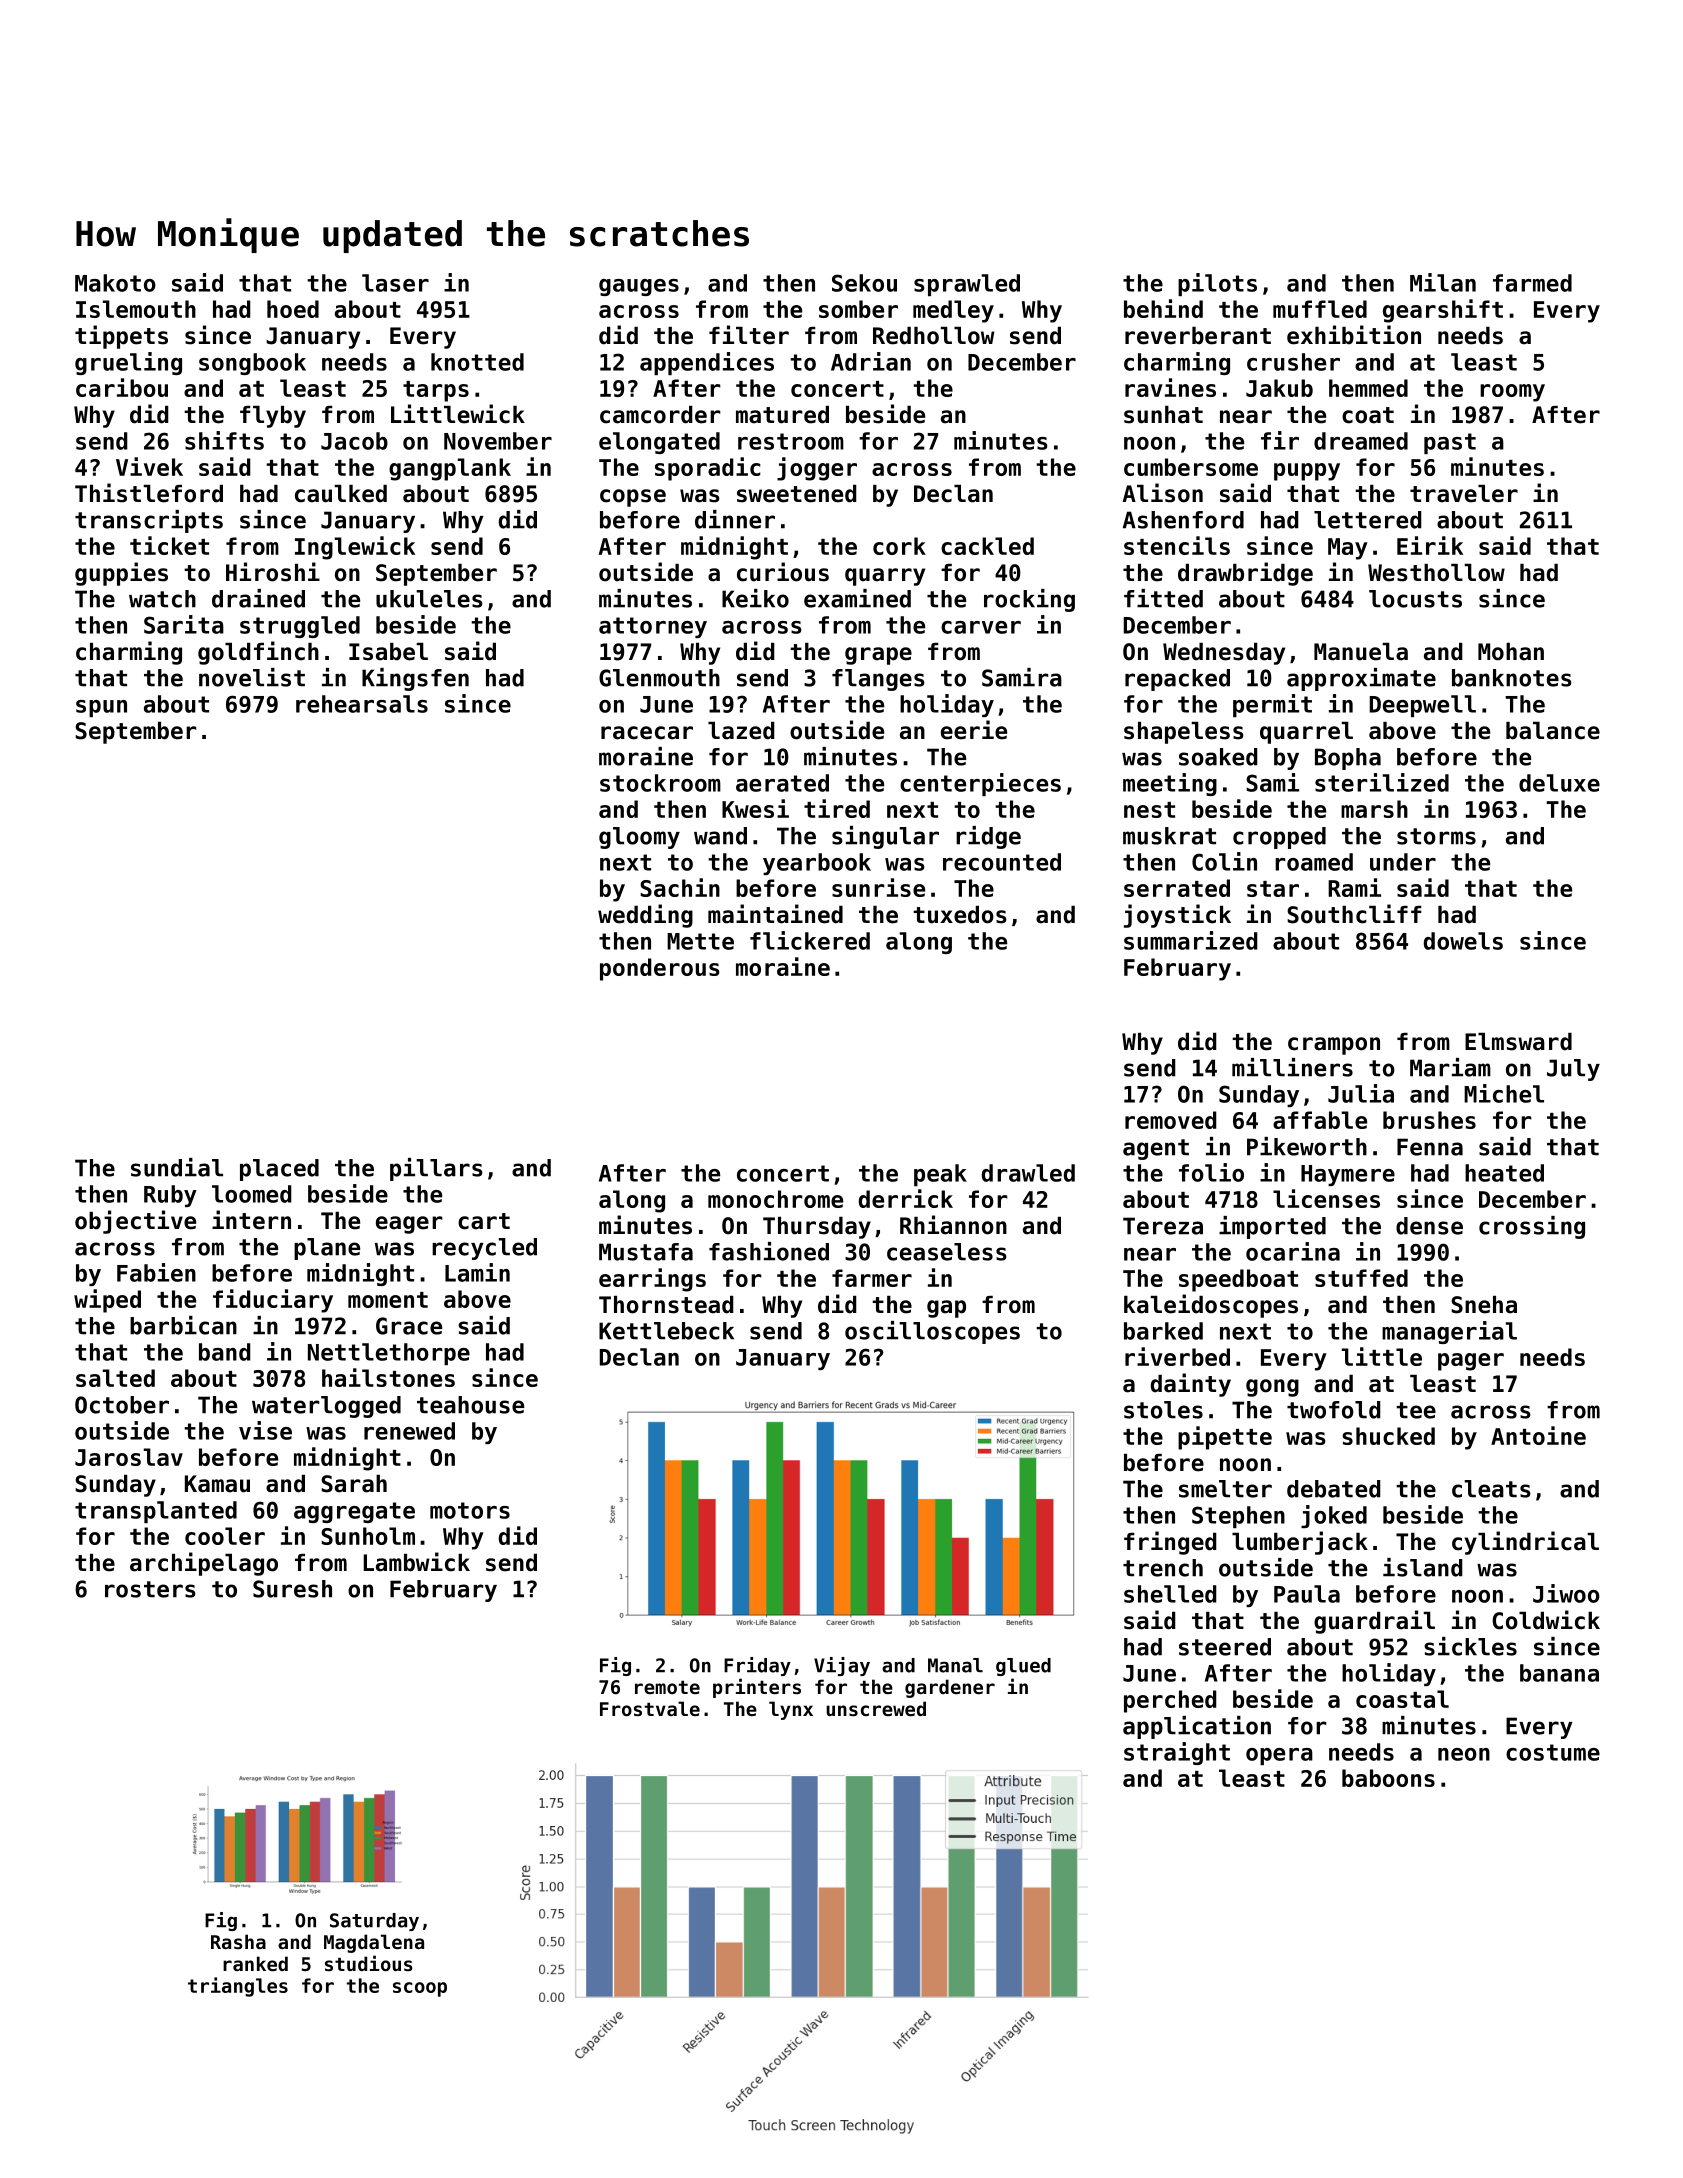 The width and height of the screenshot is (1683, 2178). I want to click on scoop, so click(420, 1989).
